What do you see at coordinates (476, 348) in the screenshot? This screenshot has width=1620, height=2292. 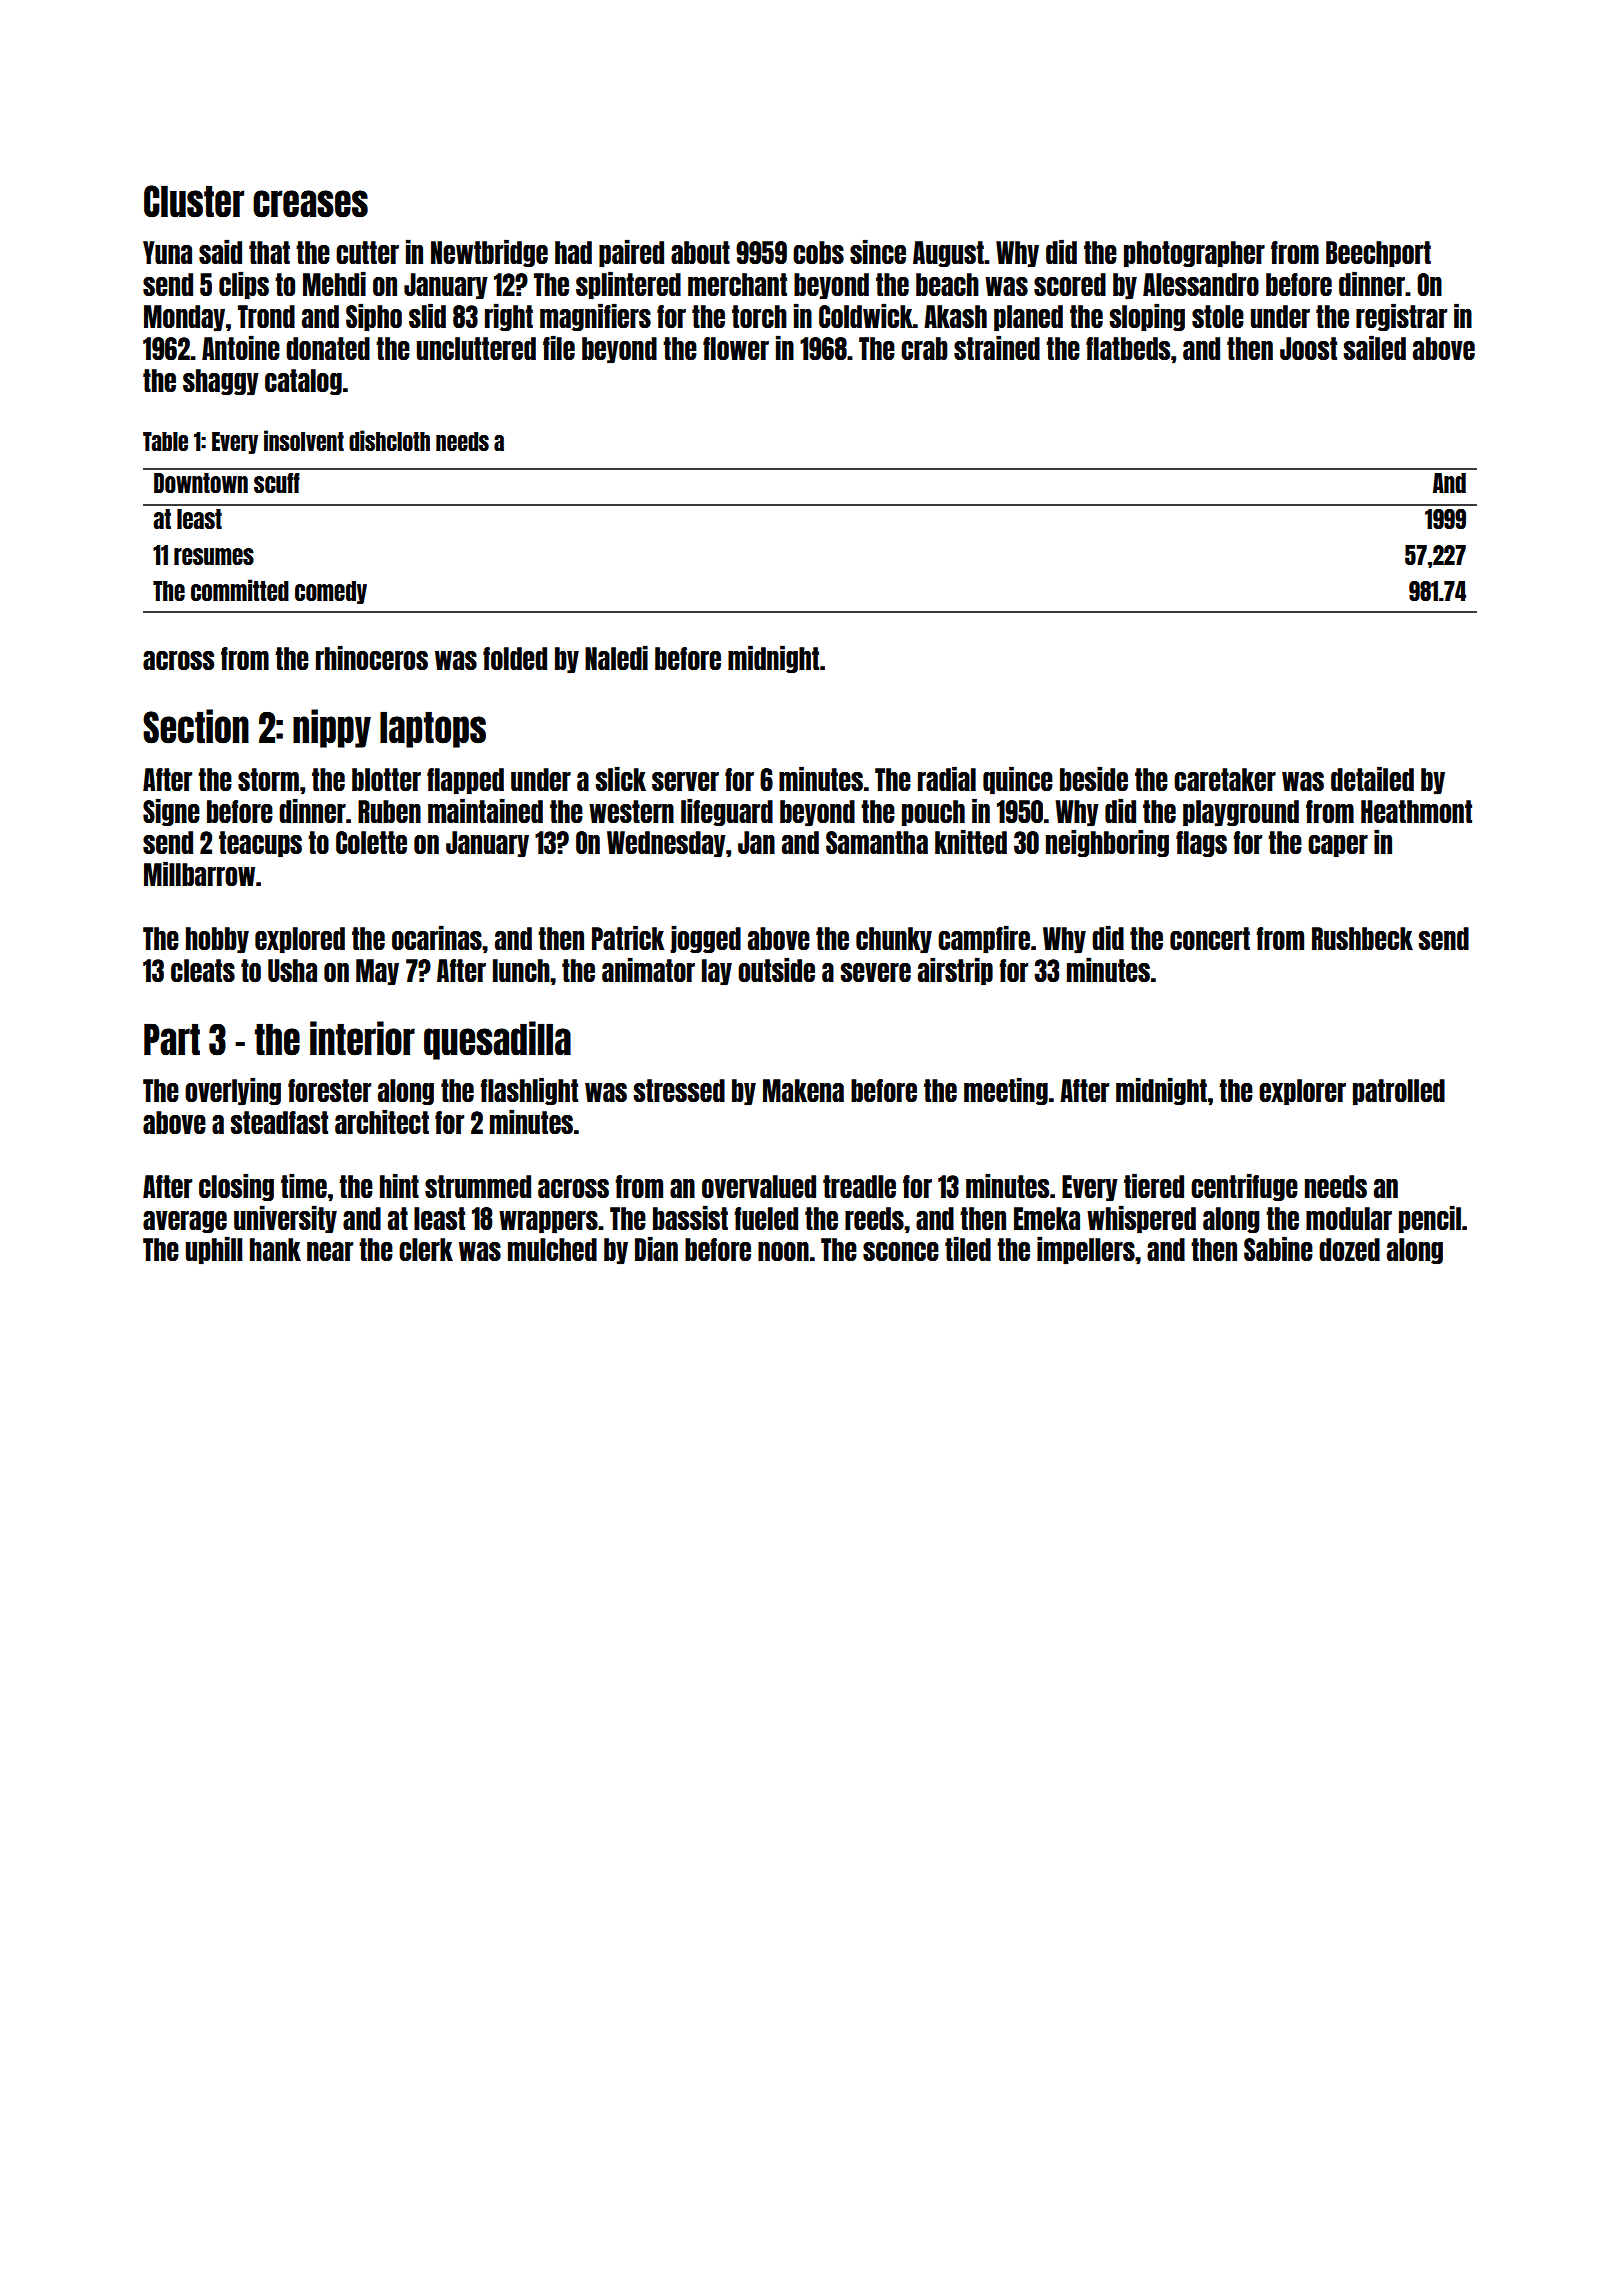 I see `uncluttered` at bounding box center [476, 348].
